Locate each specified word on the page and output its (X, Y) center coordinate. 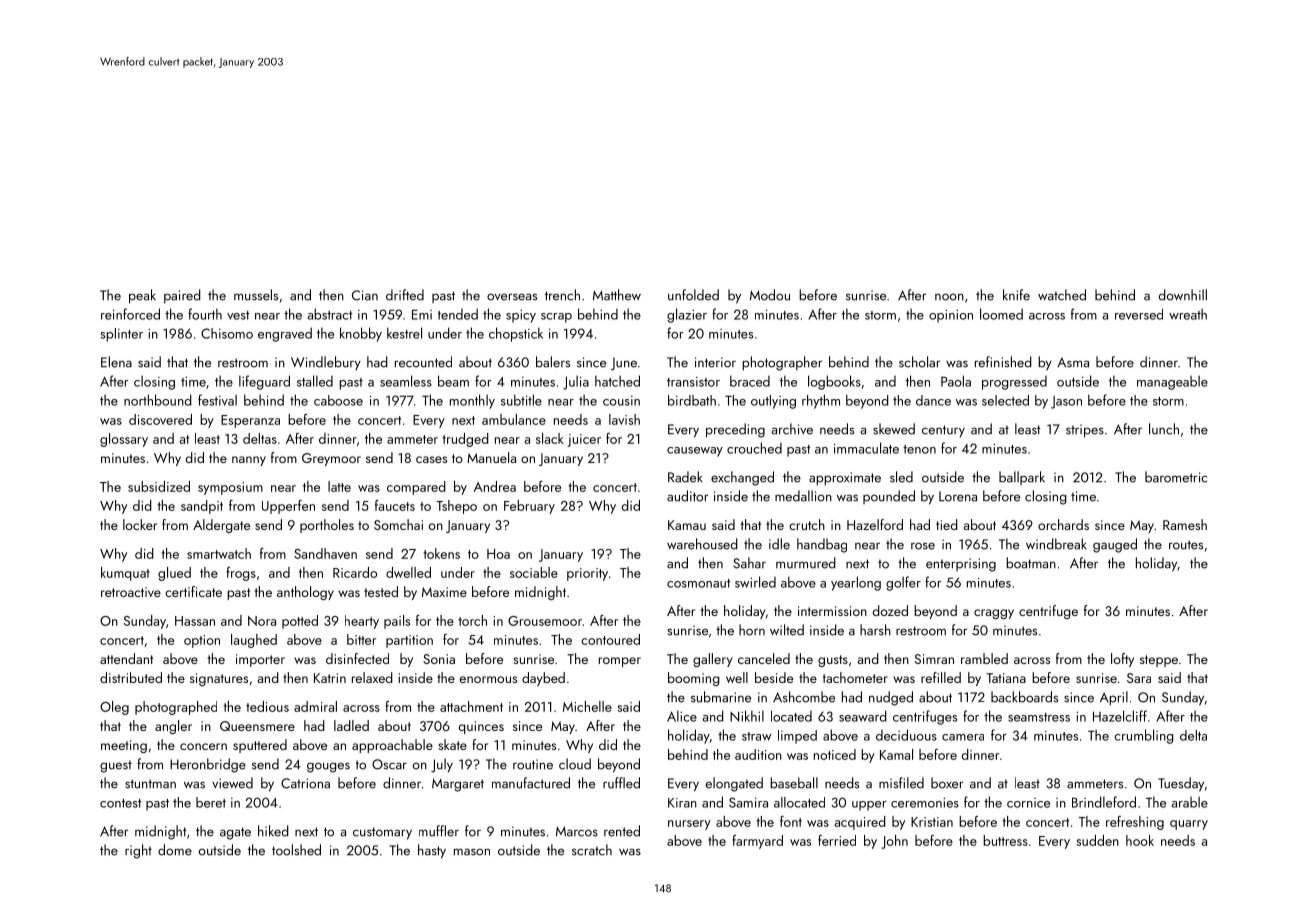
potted (300, 622)
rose (923, 546)
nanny (249, 461)
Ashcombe (804, 697)
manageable (1172, 382)
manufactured (531, 783)
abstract (330, 314)
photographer (782, 363)
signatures (219, 679)
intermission (832, 611)
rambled (984, 658)
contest (121, 803)
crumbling (1144, 736)
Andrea (495, 486)
